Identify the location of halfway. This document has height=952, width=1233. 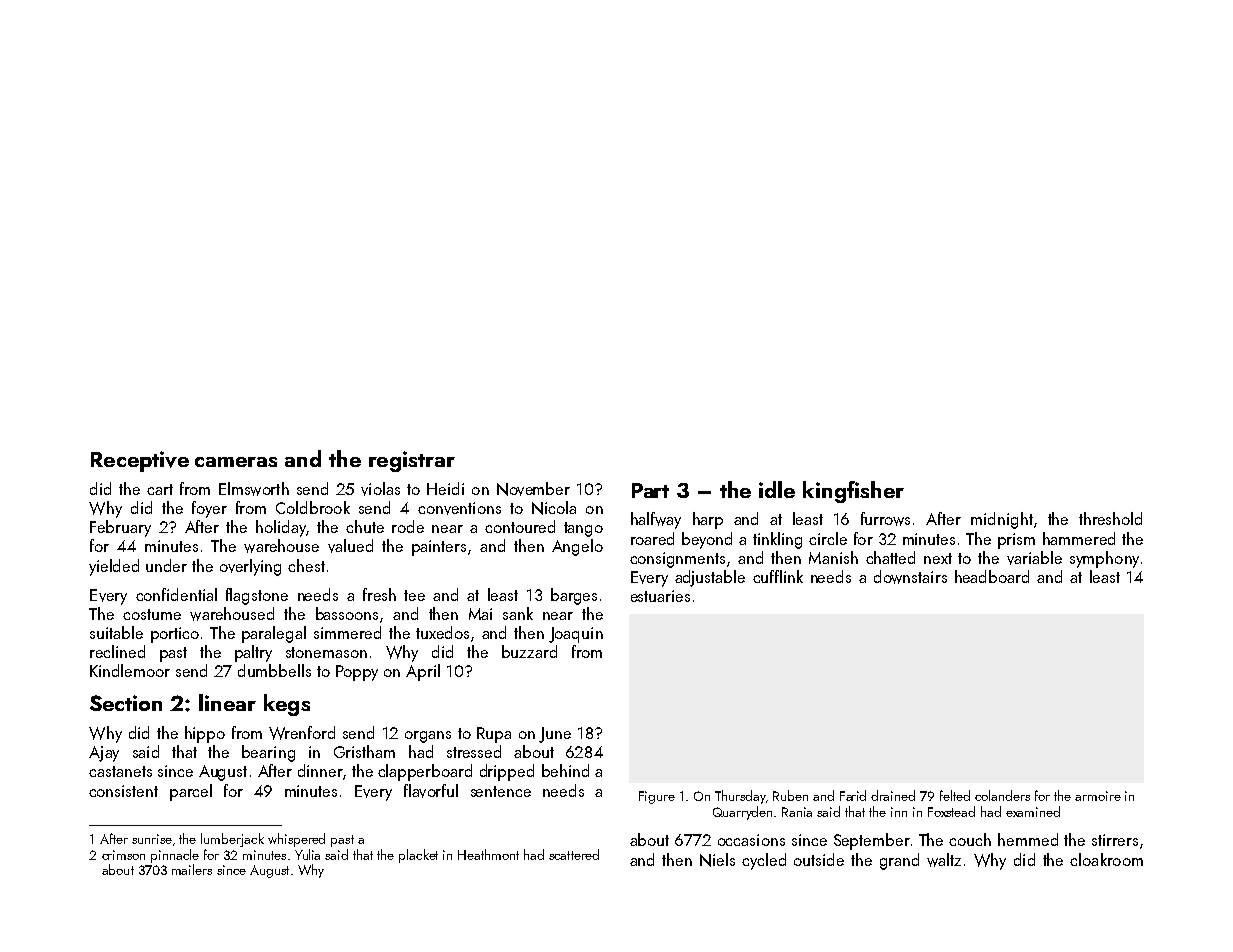
(656, 520).
